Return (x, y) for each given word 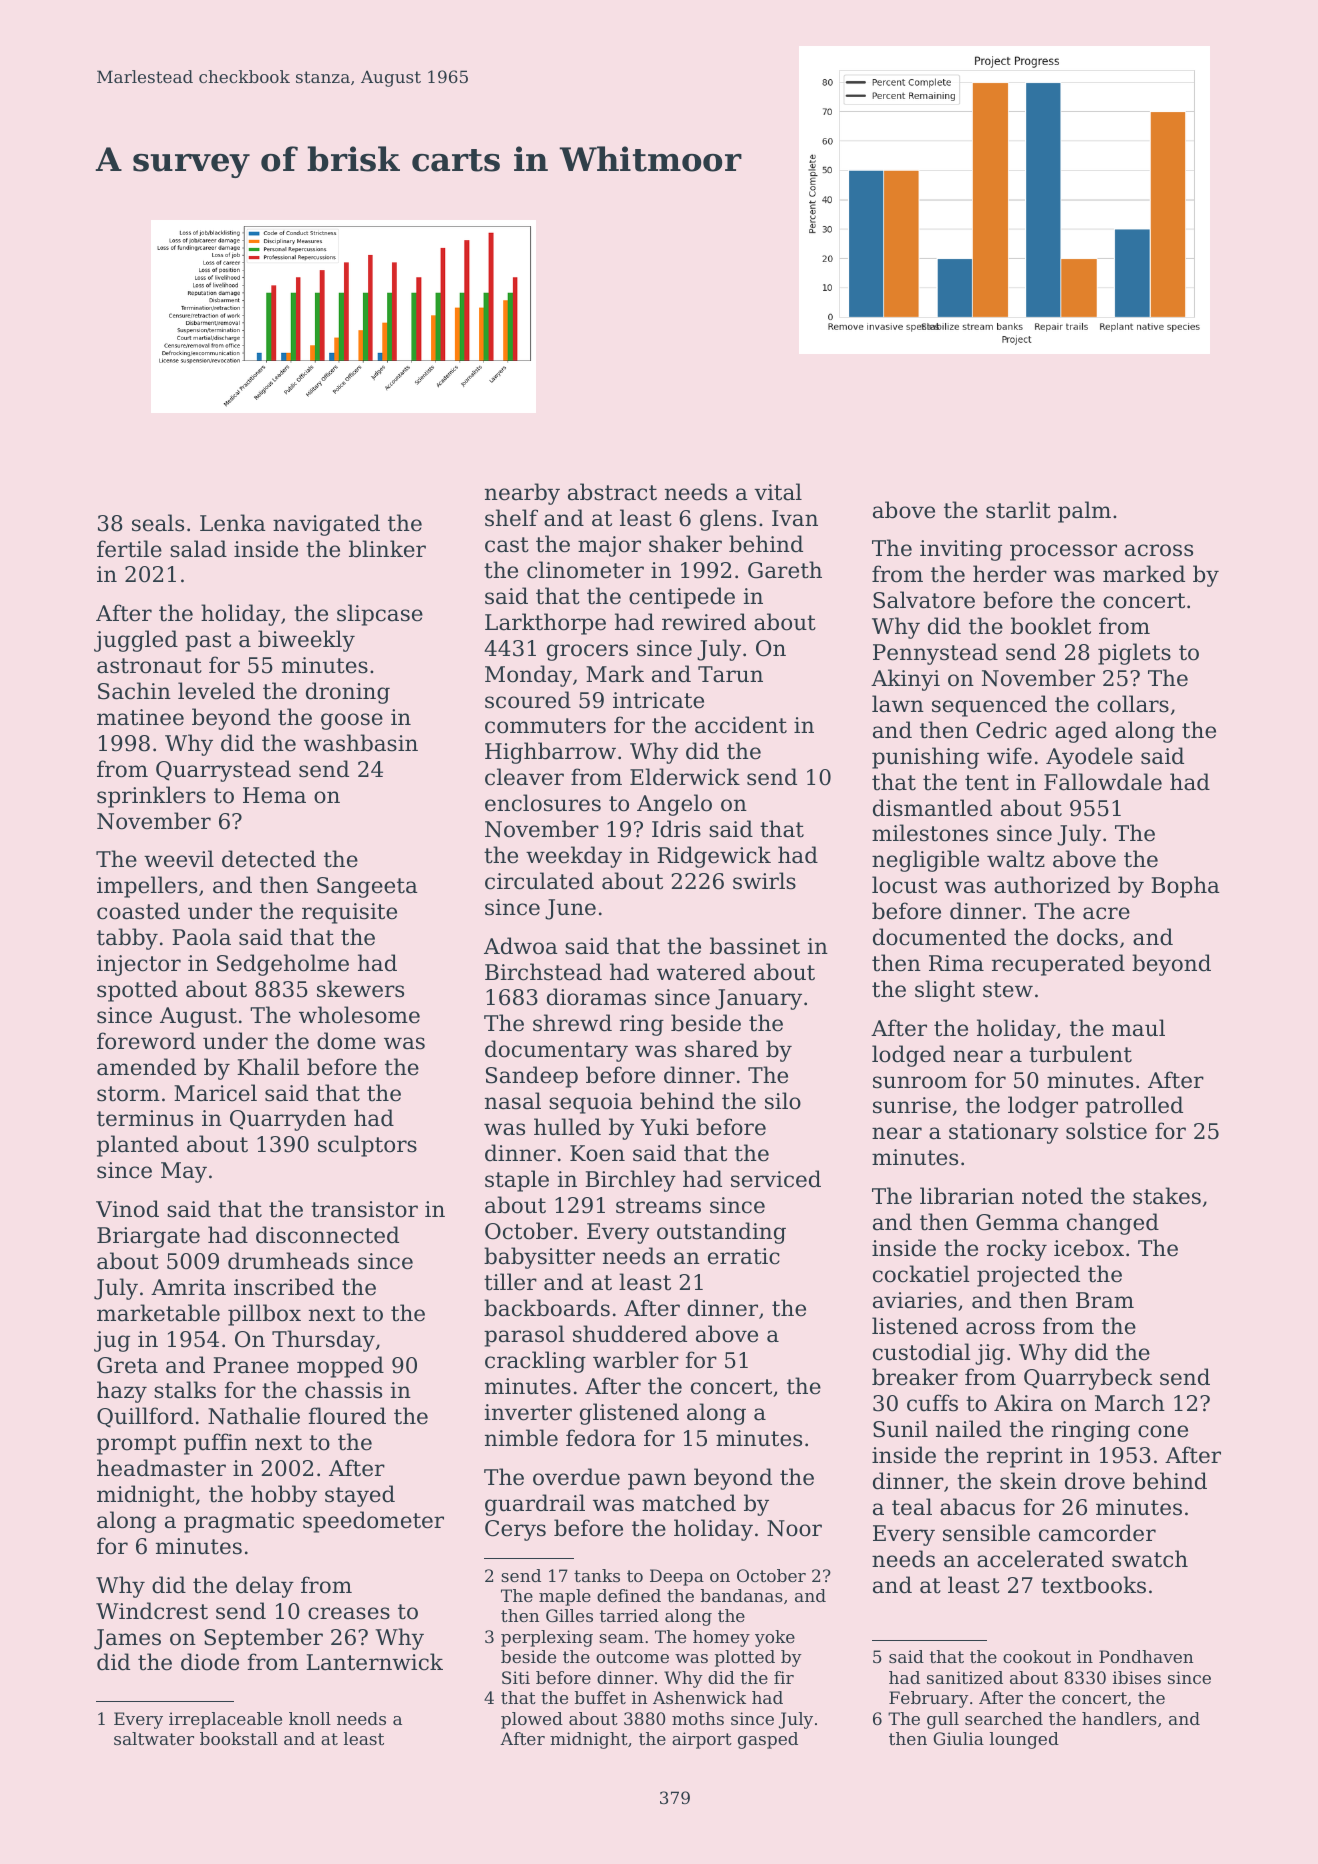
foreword (146, 1041)
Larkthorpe (545, 624)
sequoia (591, 1103)
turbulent (1080, 1054)
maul (1138, 1028)
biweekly (306, 641)
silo (783, 1101)
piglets (1134, 654)
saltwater (154, 1738)
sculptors (367, 1146)
